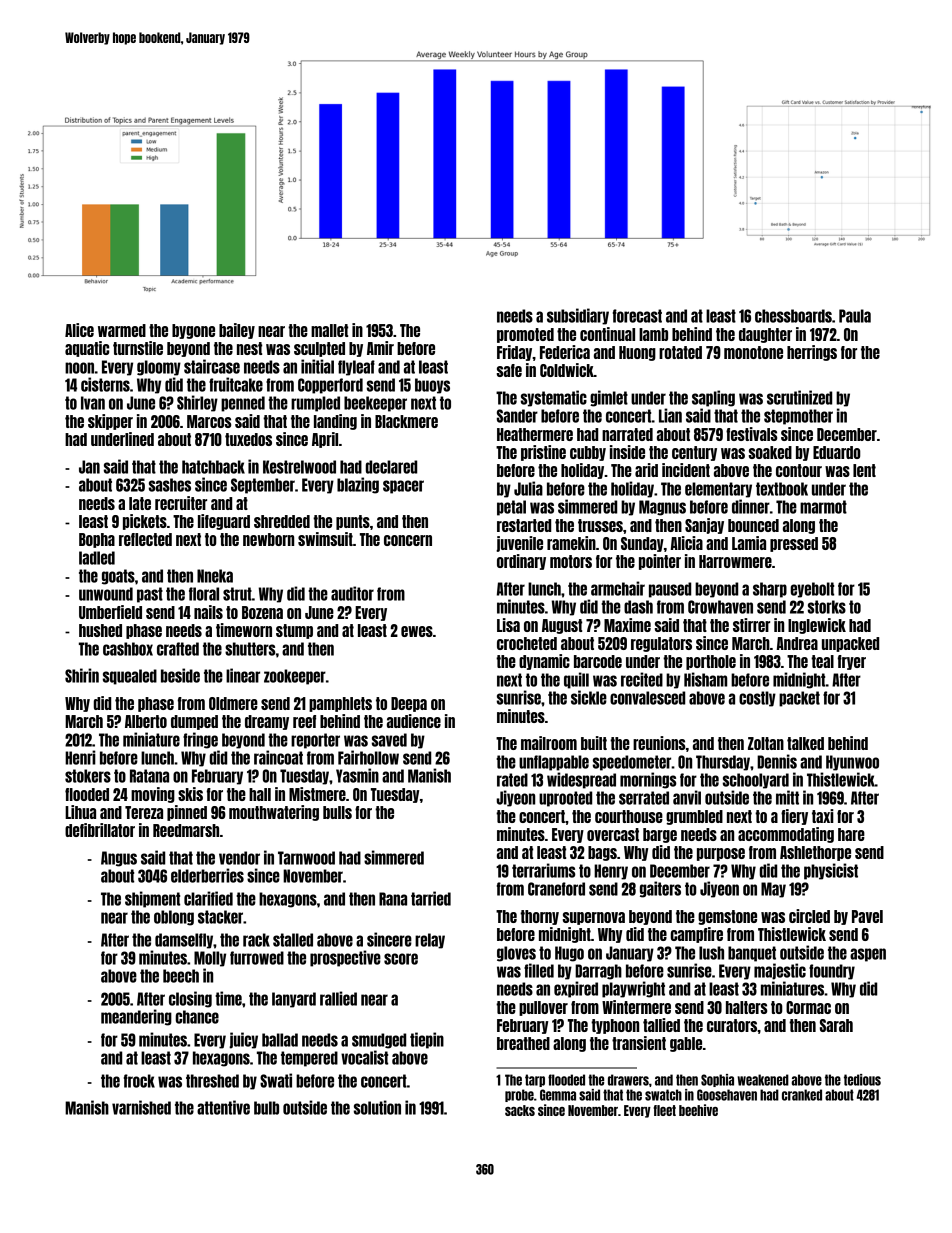 Image resolution: width=952 pixels, height=1233 pixels. I want to click on floral, so click(204, 594).
